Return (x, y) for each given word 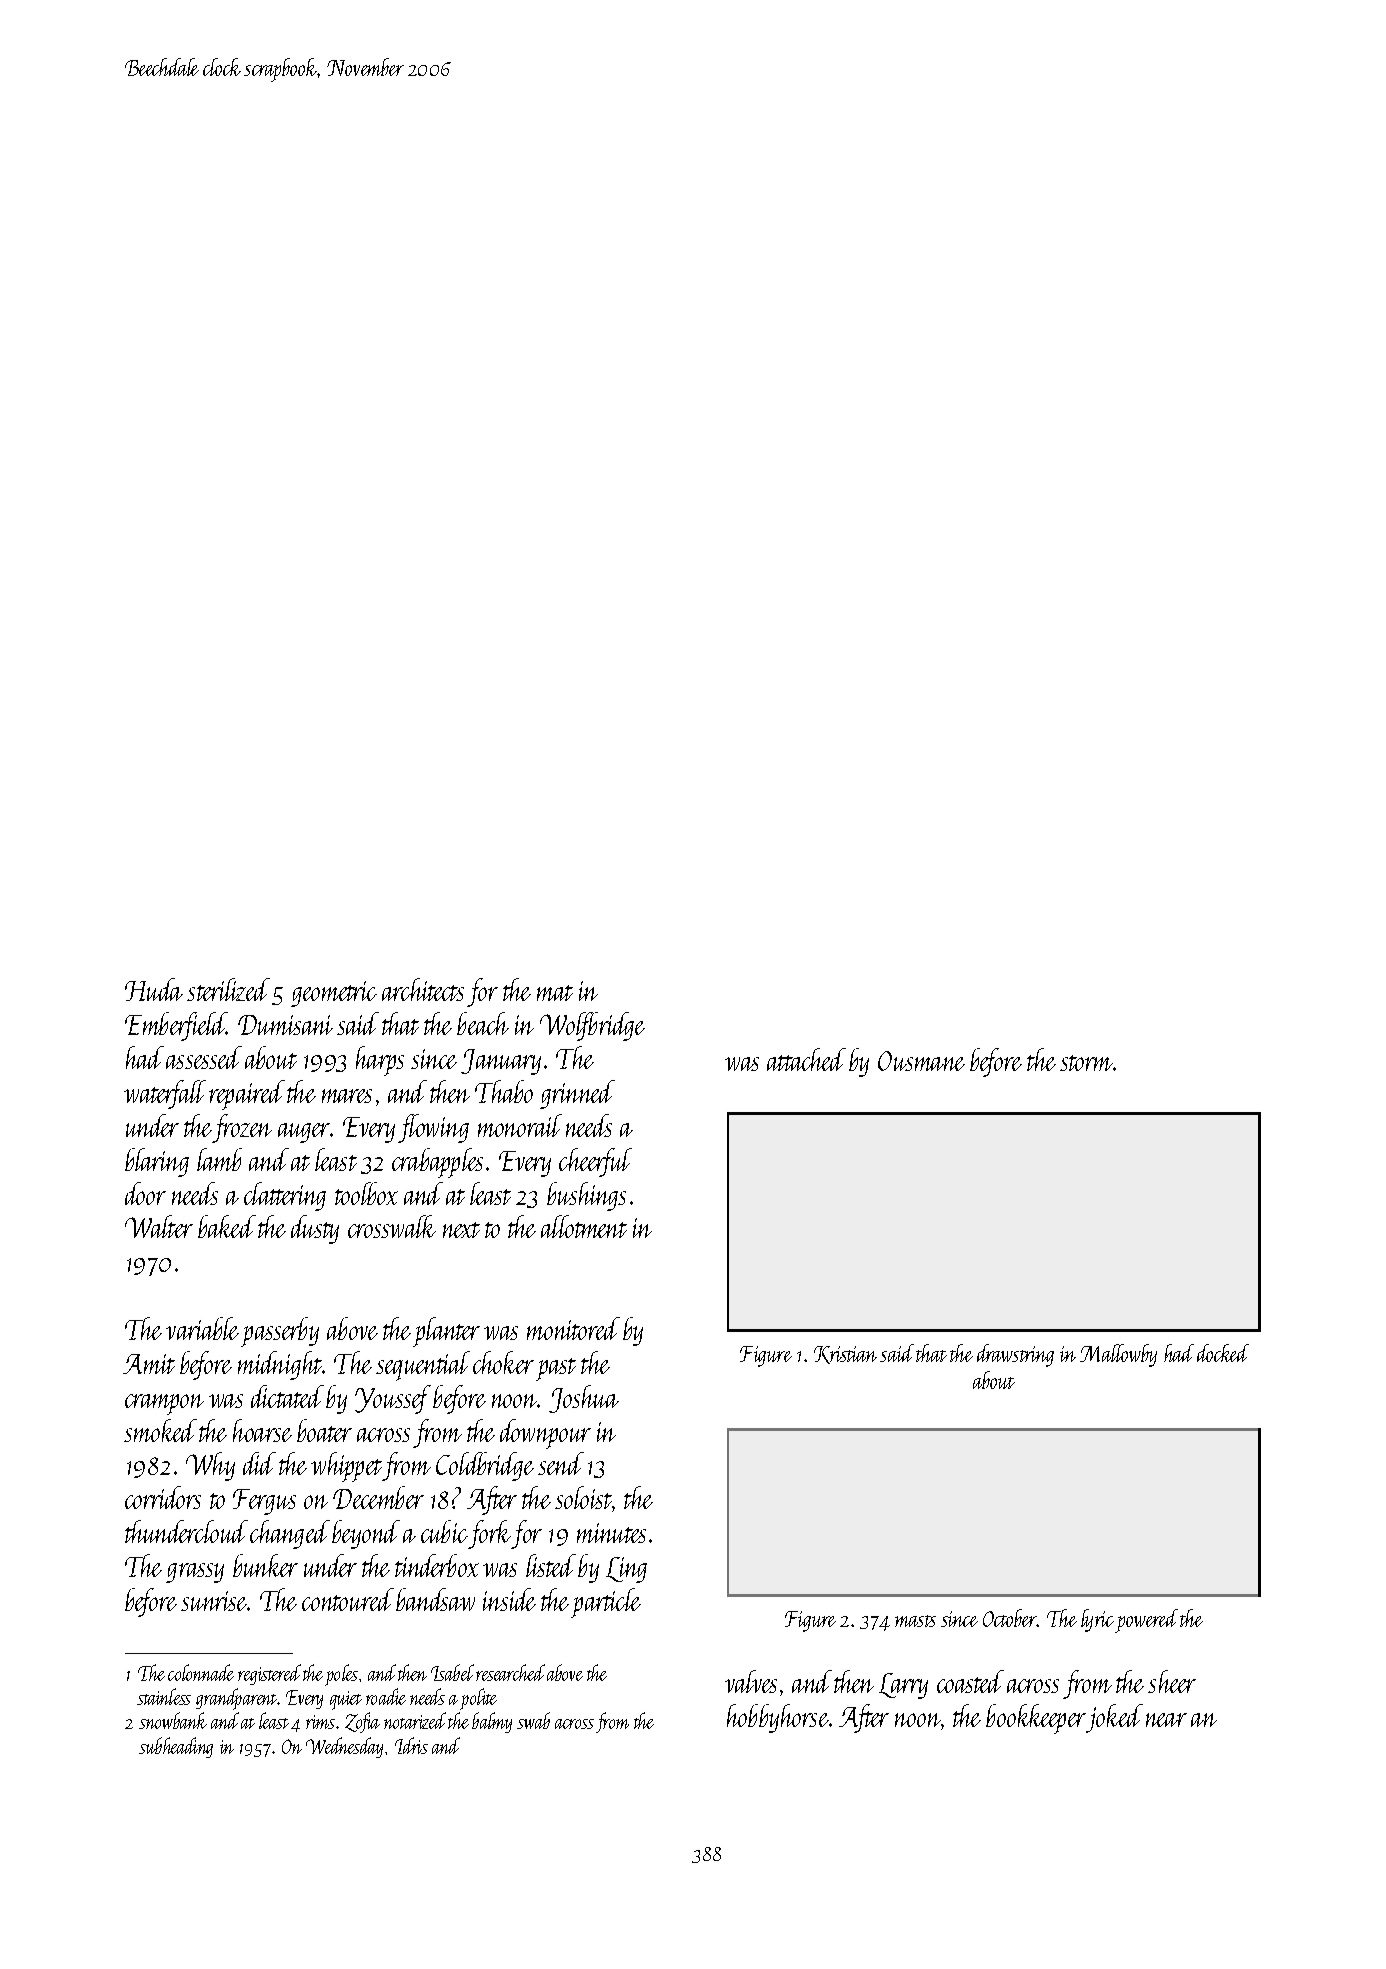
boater (324, 1430)
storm (1086, 1063)
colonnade (201, 1672)
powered (1146, 1621)
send (561, 1463)
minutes (611, 1533)
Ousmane (921, 1061)
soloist (583, 1497)
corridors (163, 1497)
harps (380, 1061)
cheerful (595, 1162)
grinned (577, 1094)
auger (304, 1133)
